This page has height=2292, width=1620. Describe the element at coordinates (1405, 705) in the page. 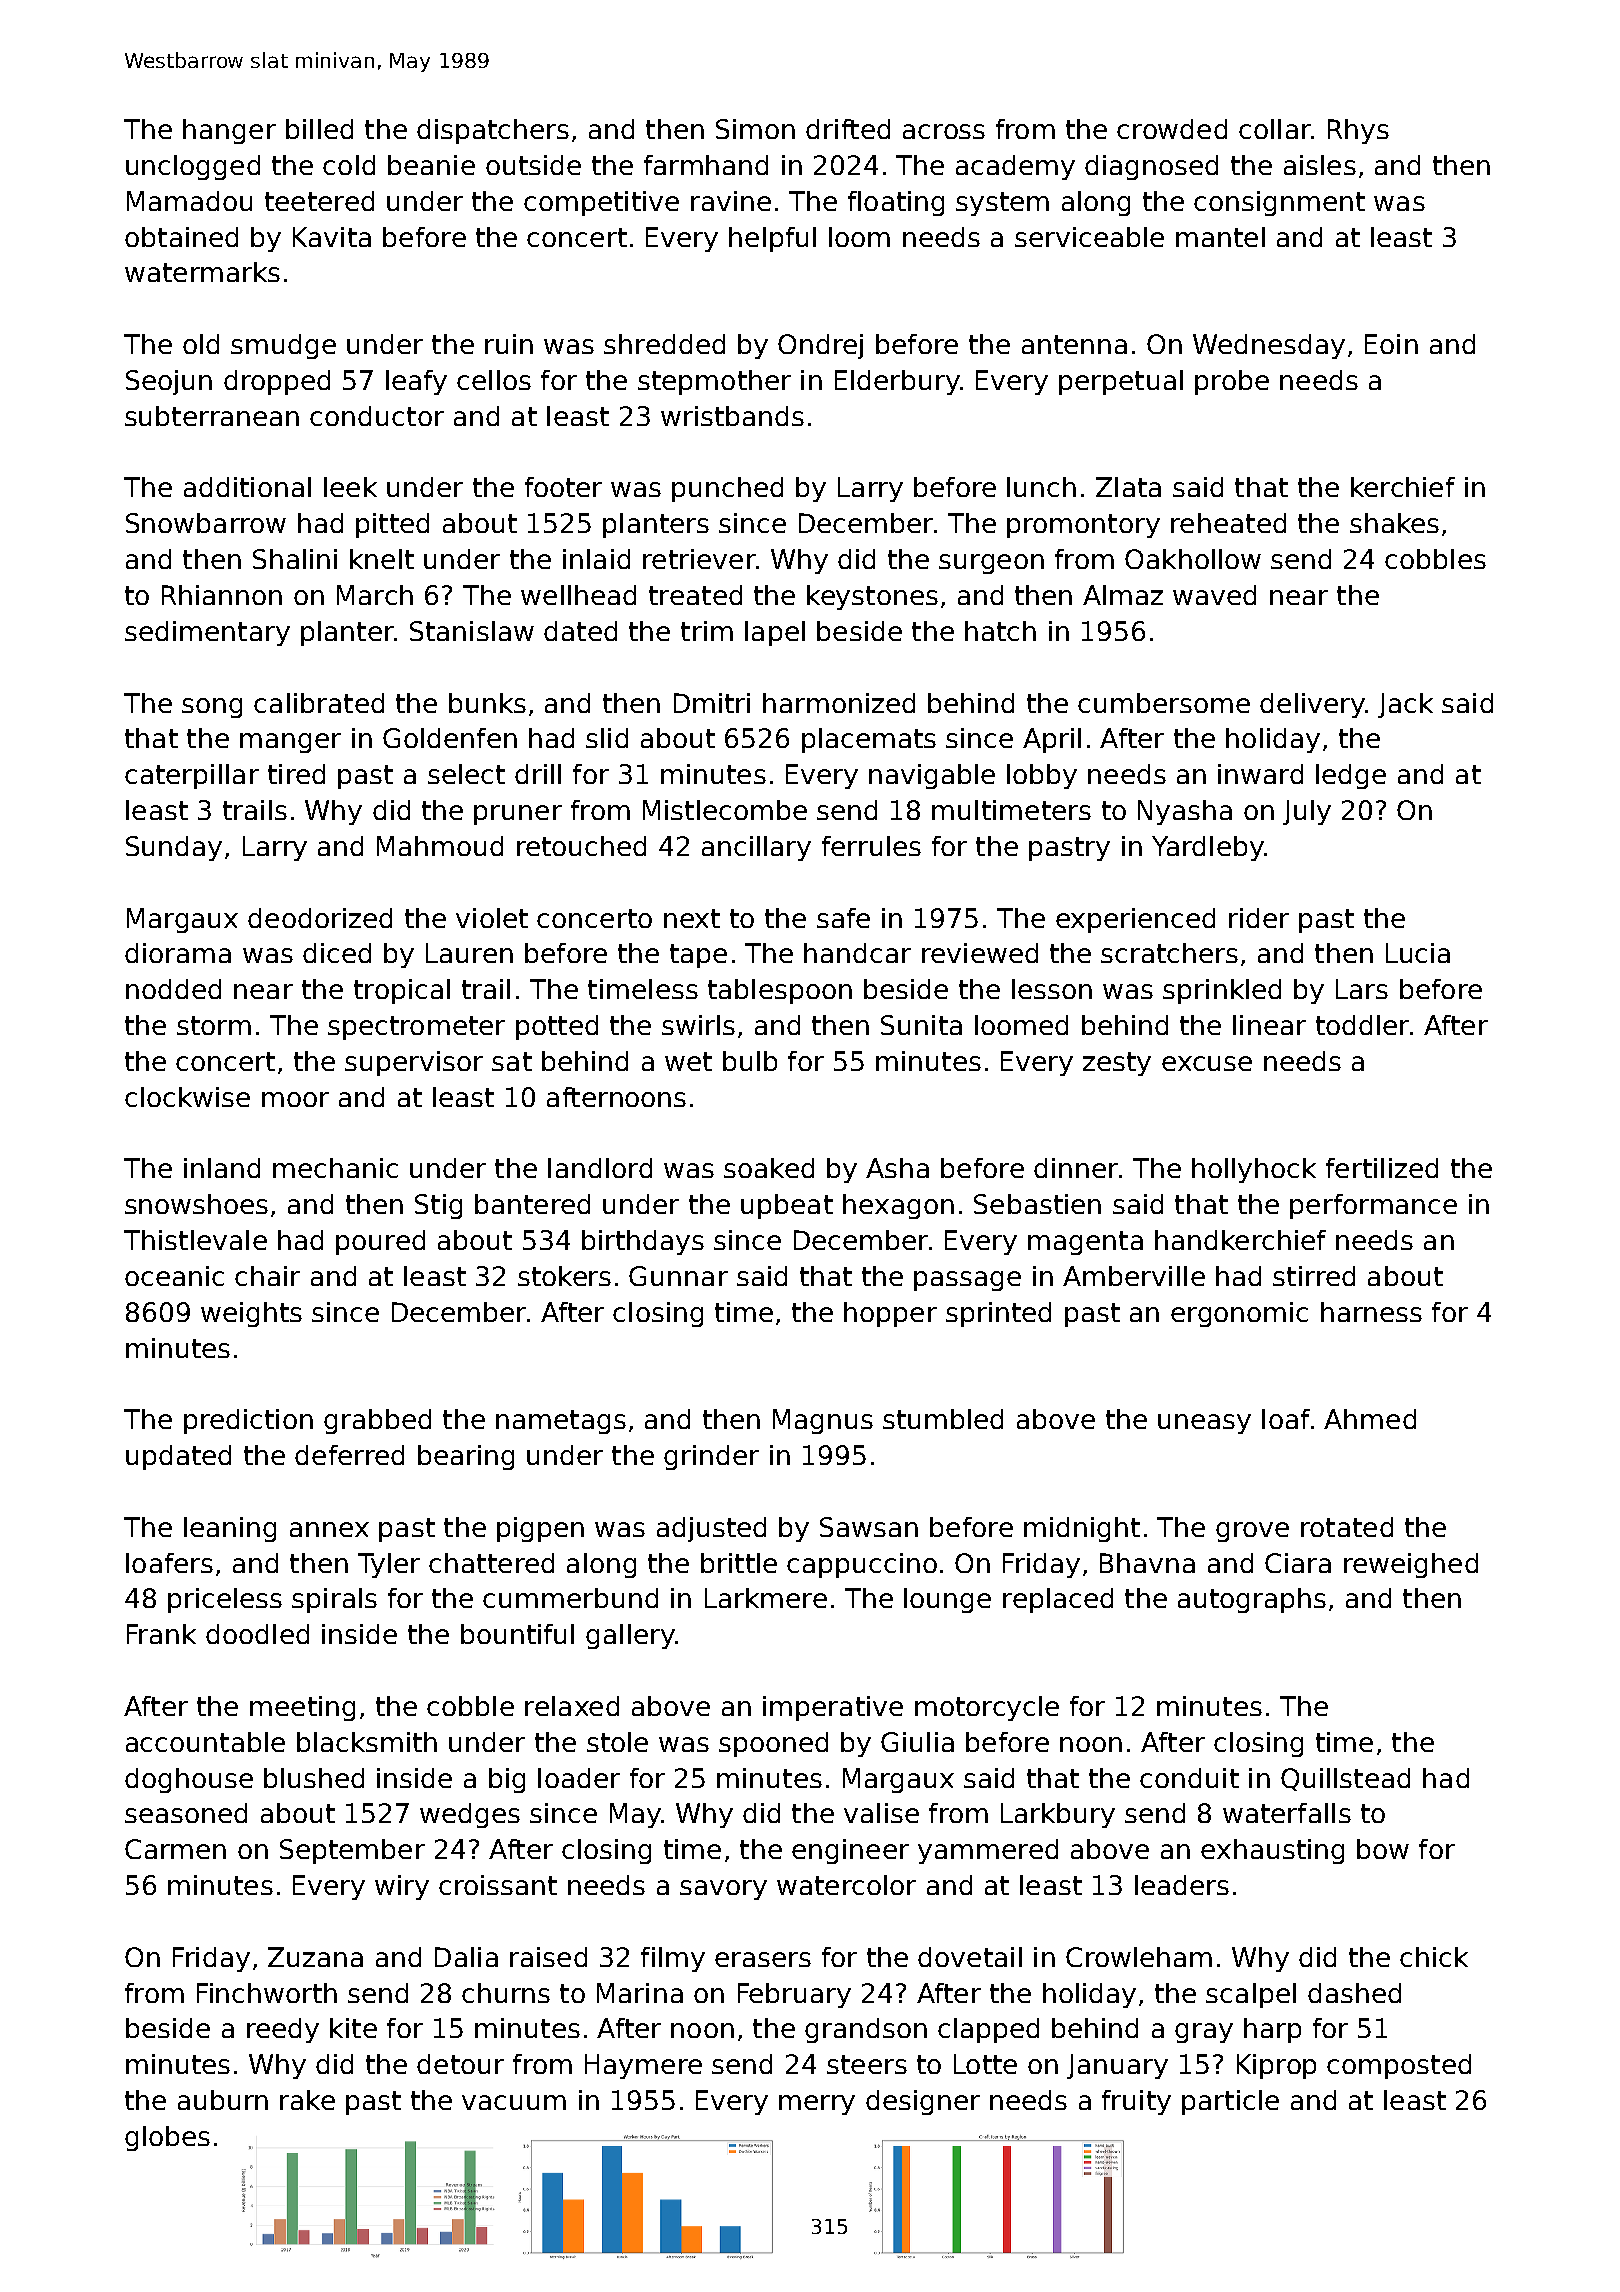

I see `Jack` at that location.
